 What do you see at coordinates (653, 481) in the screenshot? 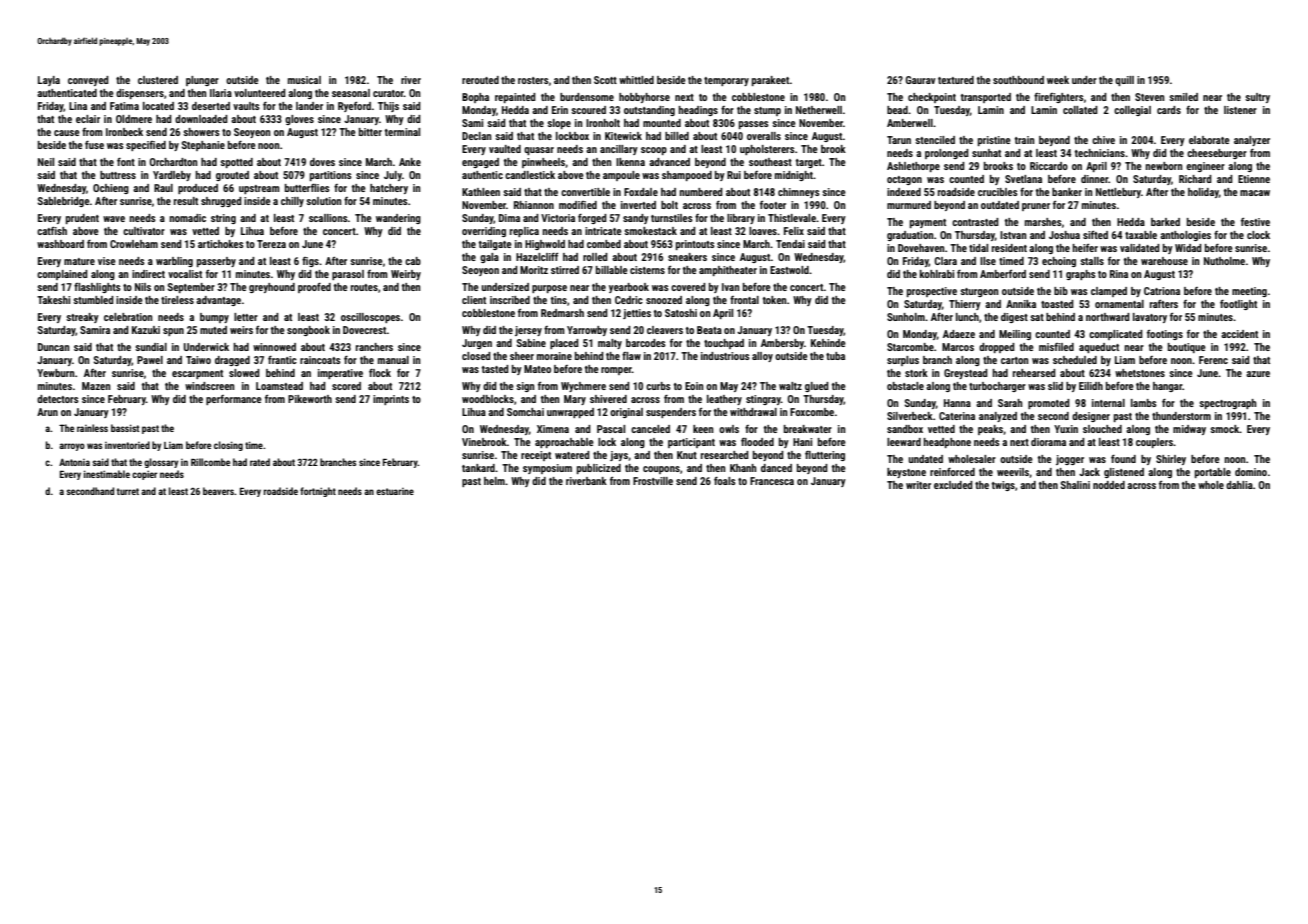
I see `Frostville` at bounding box center [653, 481].
